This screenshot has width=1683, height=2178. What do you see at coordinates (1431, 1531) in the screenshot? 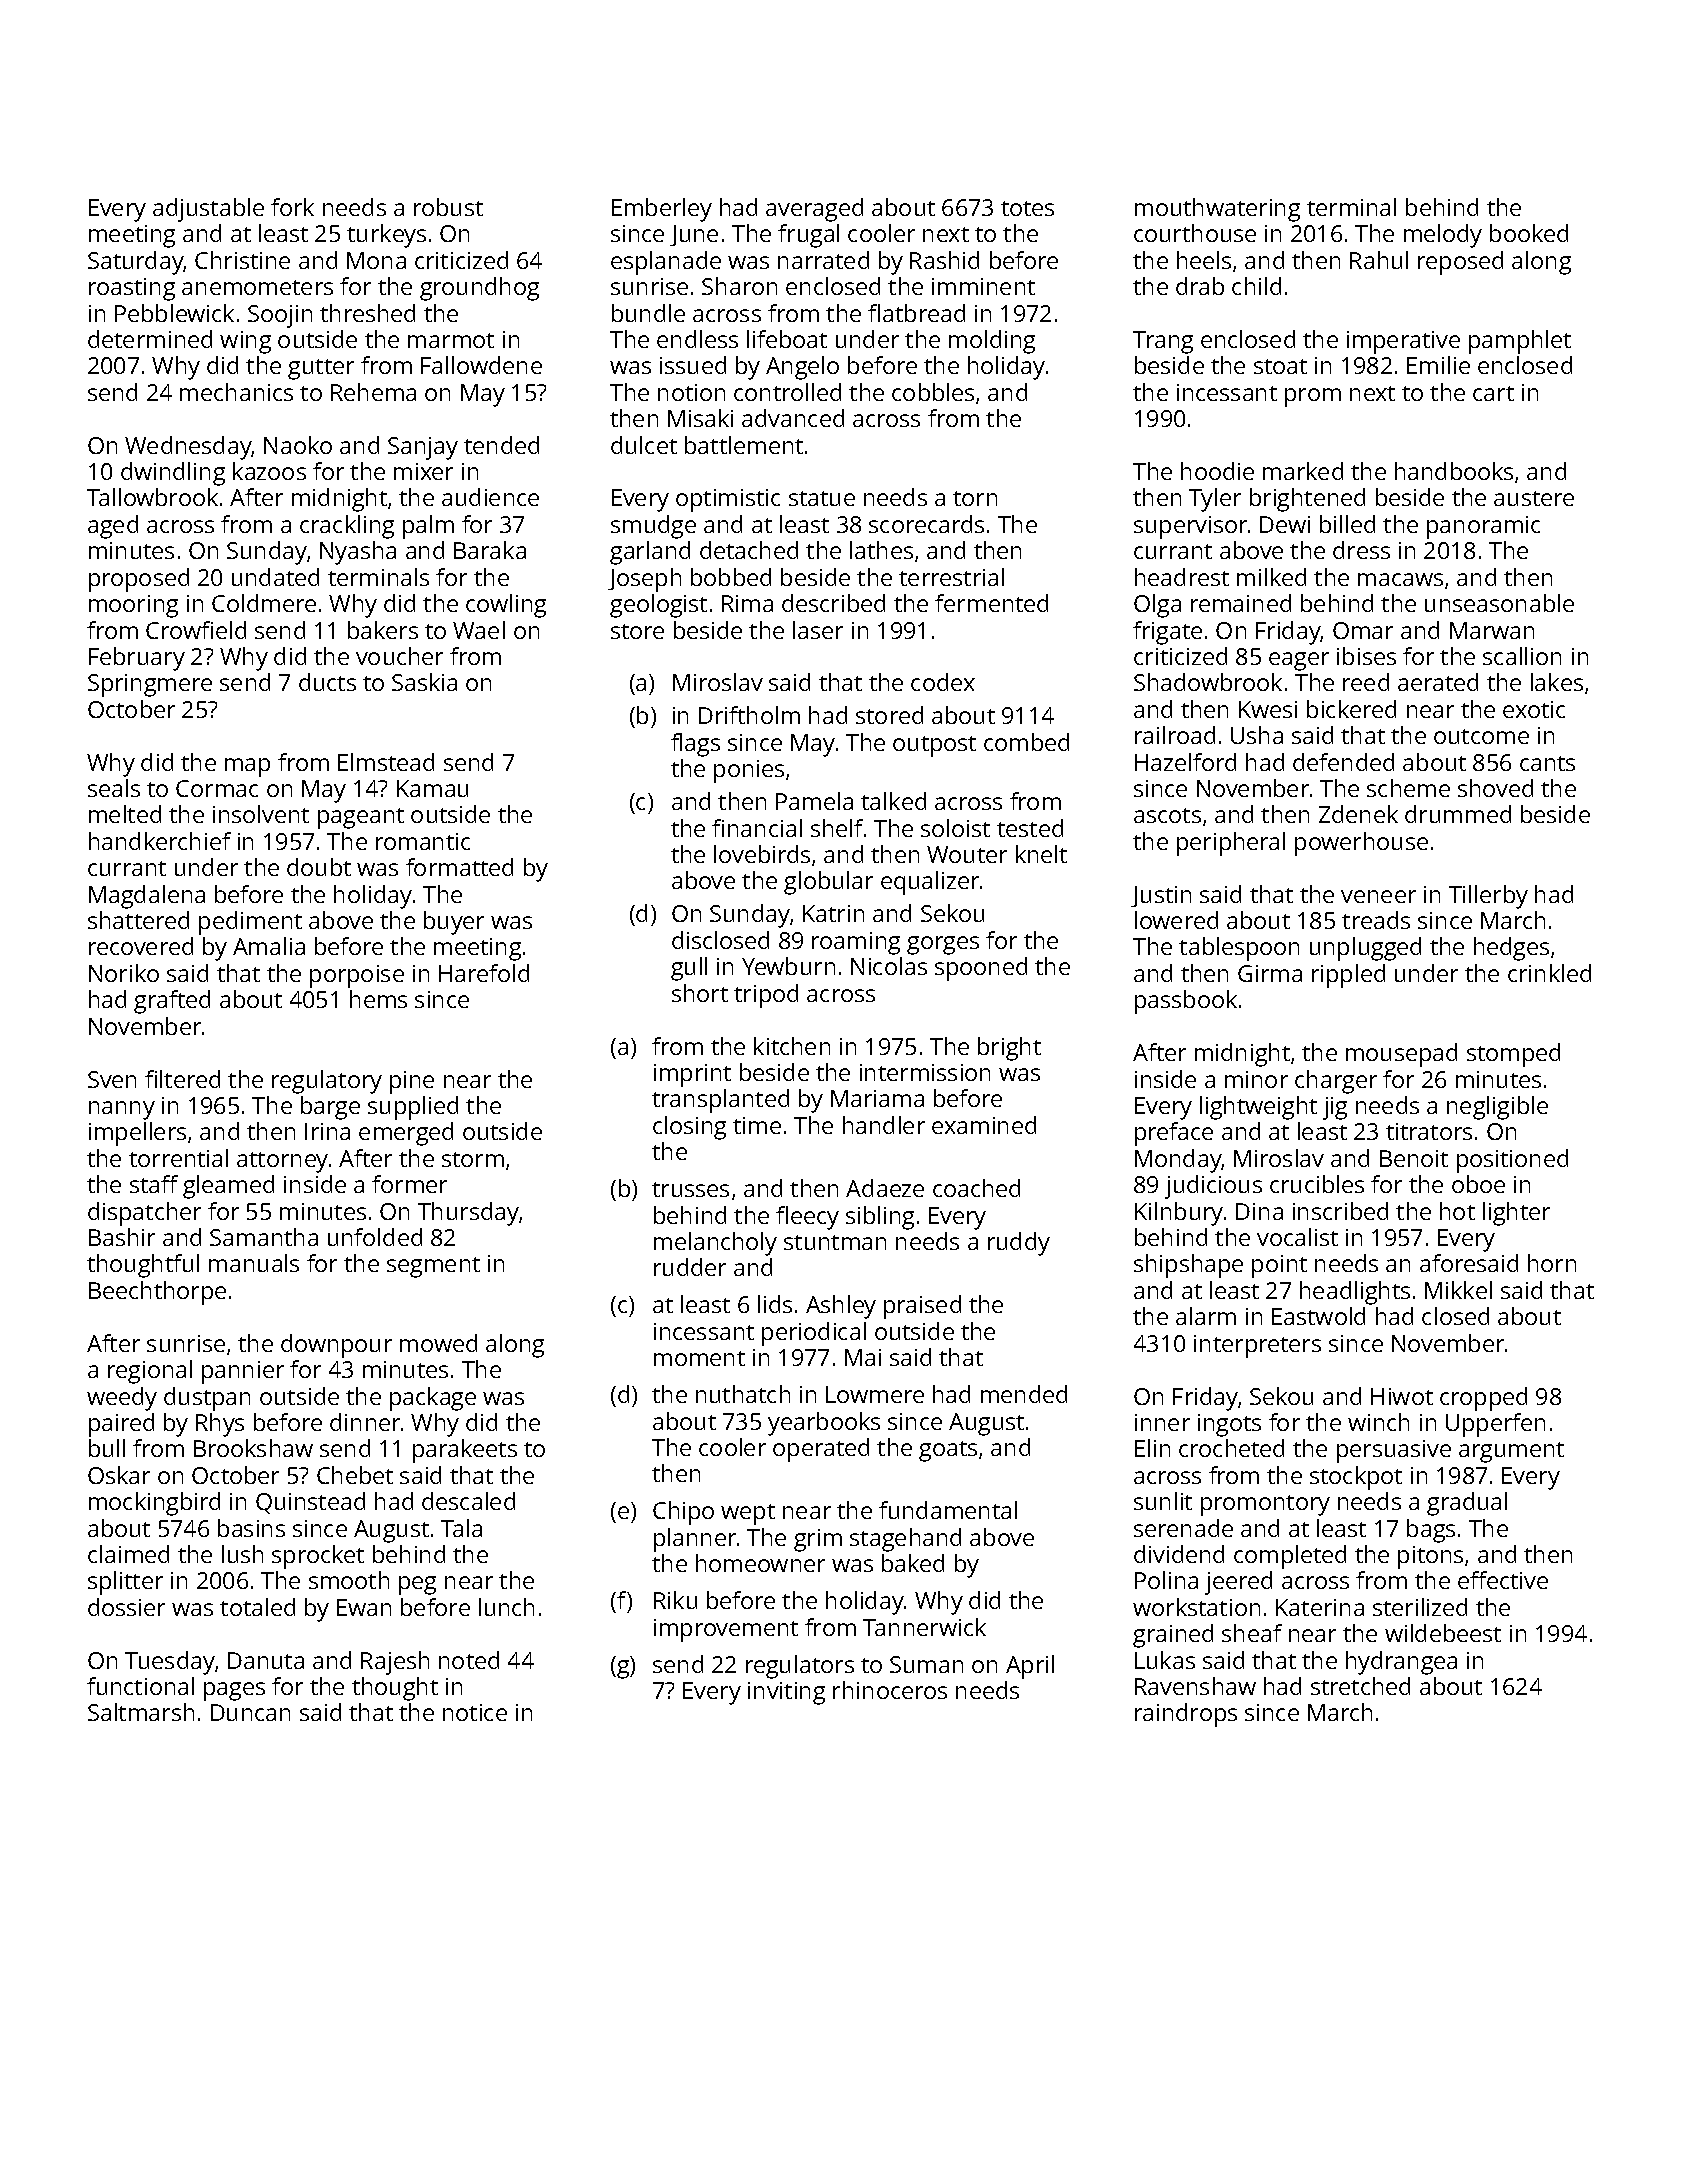
I see `bags` at bounding box center [1431, 1531].
